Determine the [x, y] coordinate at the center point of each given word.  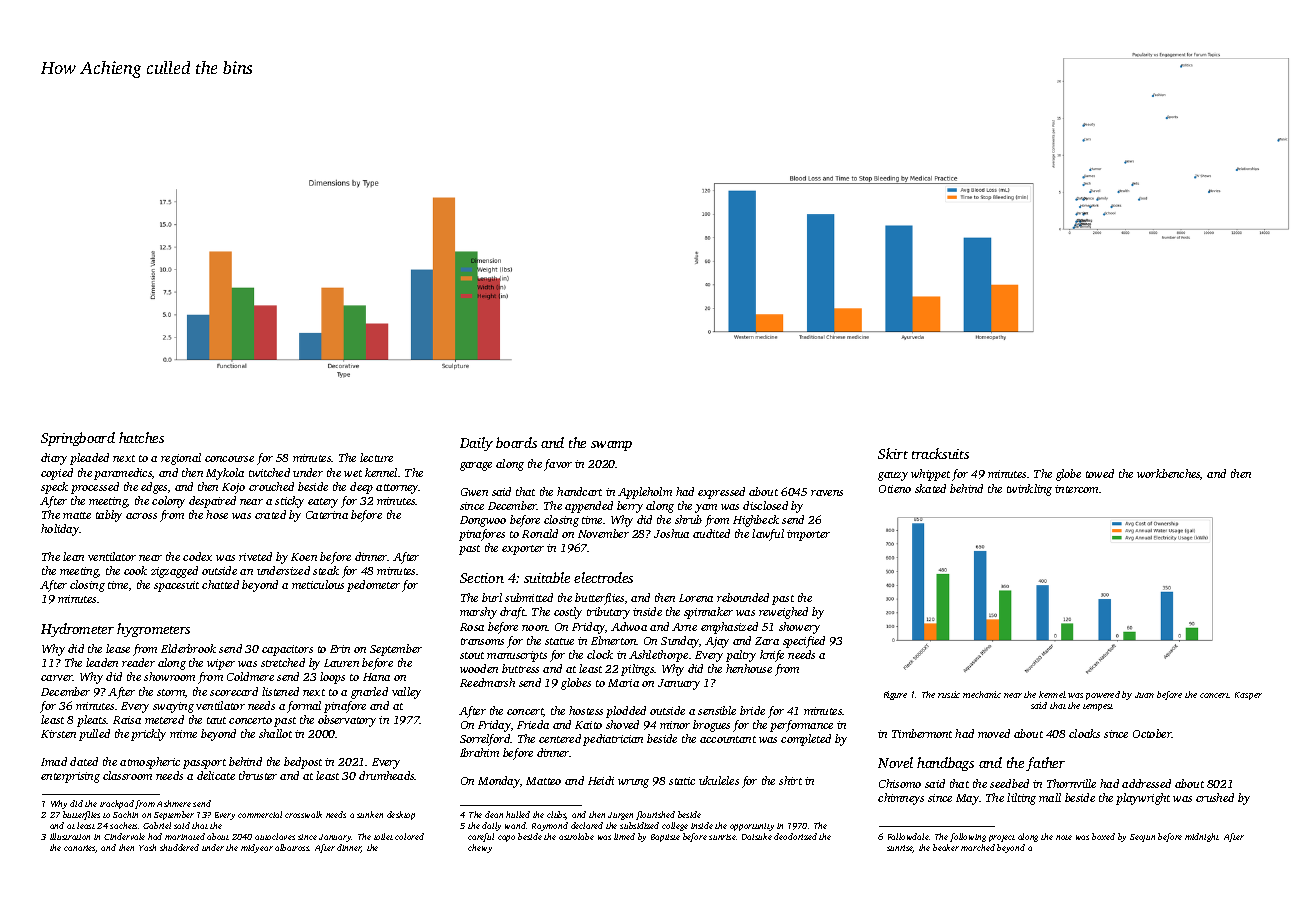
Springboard [78, 439]
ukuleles [719, 780]
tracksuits [940, 453]
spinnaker [708, 613]
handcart [579, 491]
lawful [768, 535]
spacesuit [176, 586]
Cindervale [124, 836]
